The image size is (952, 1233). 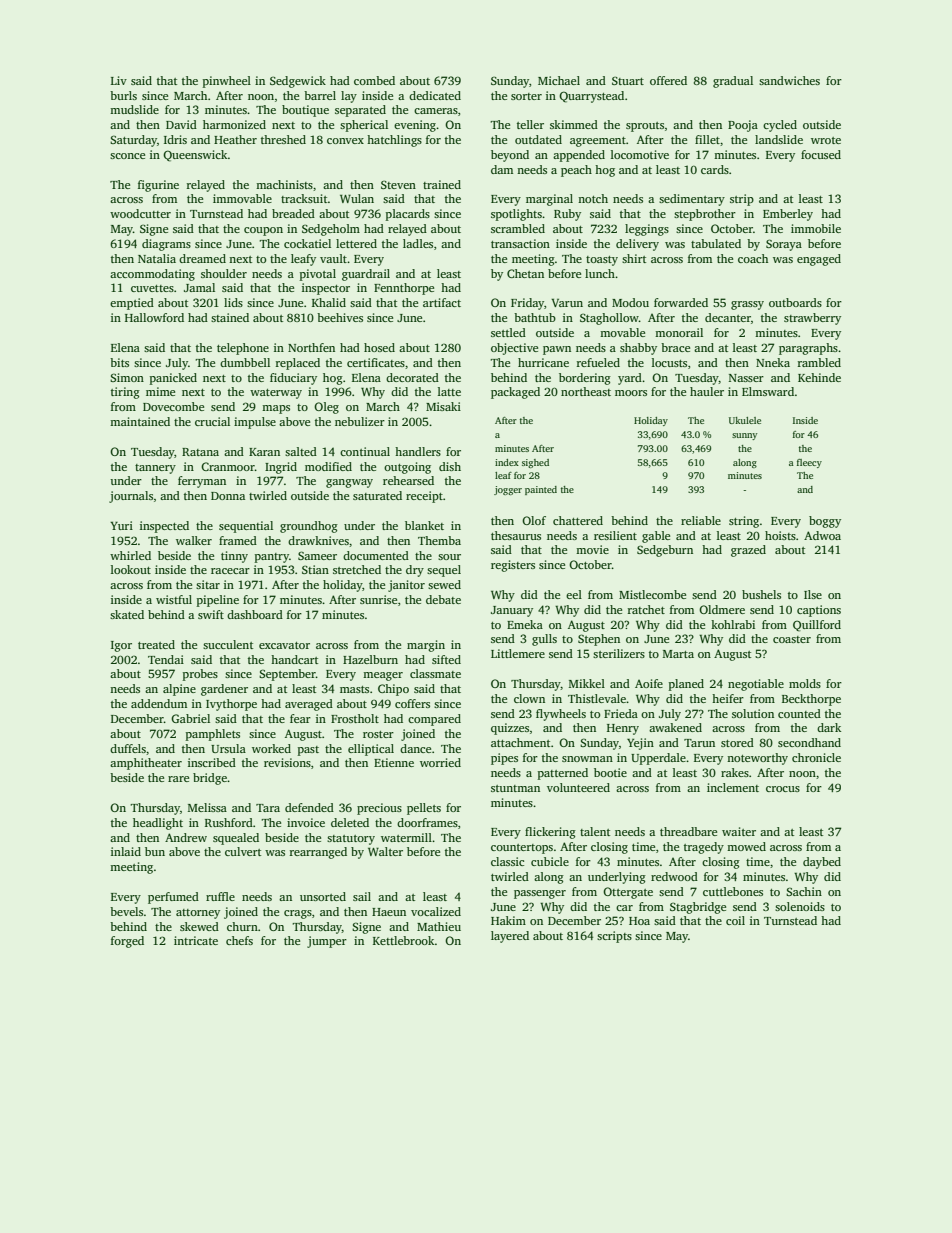 What do you see at coordinates (412, 377) in the image?
I see `decorated` at bounding box center [412, 377].
